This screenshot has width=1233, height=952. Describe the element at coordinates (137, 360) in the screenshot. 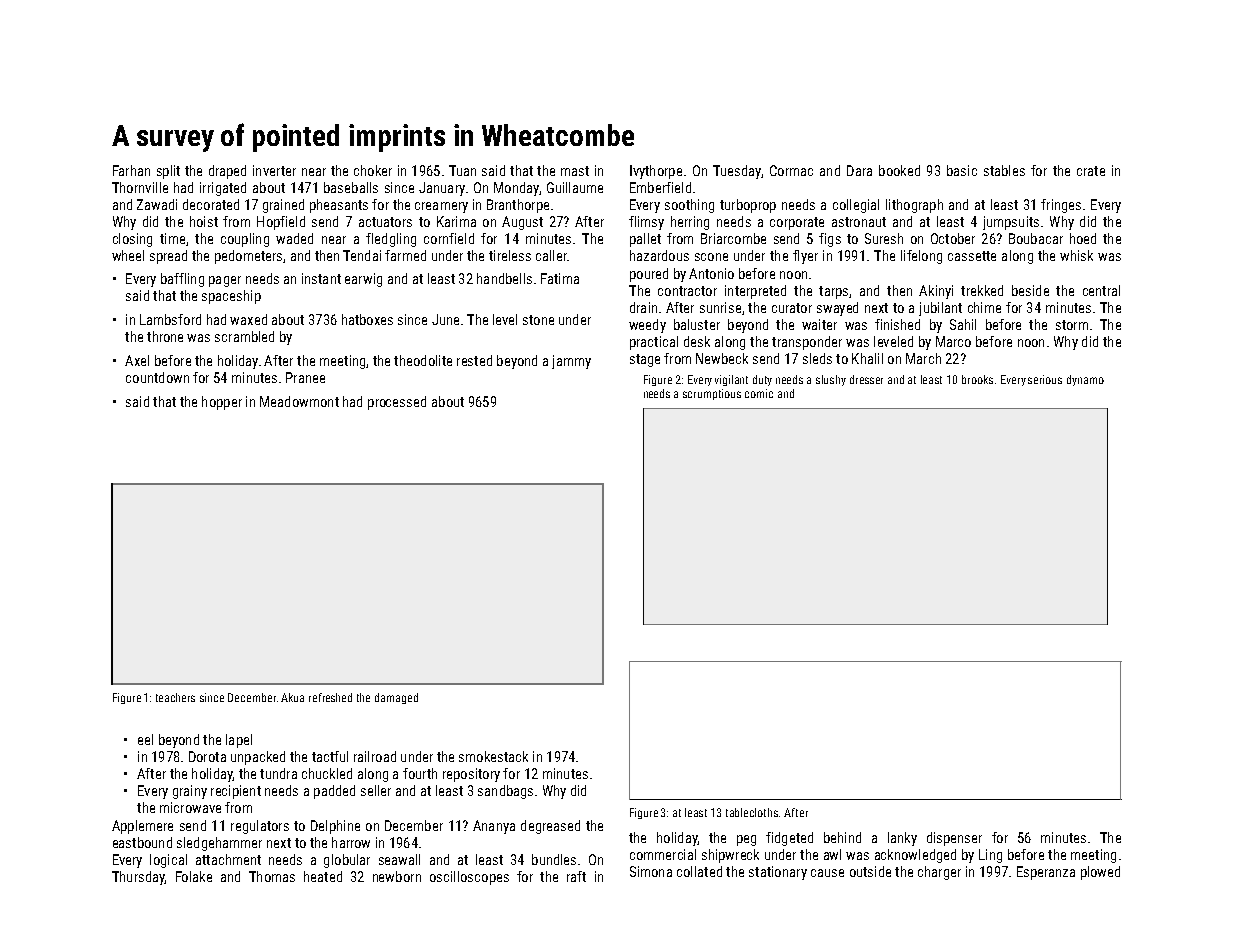

I see `Axel` at that location.
